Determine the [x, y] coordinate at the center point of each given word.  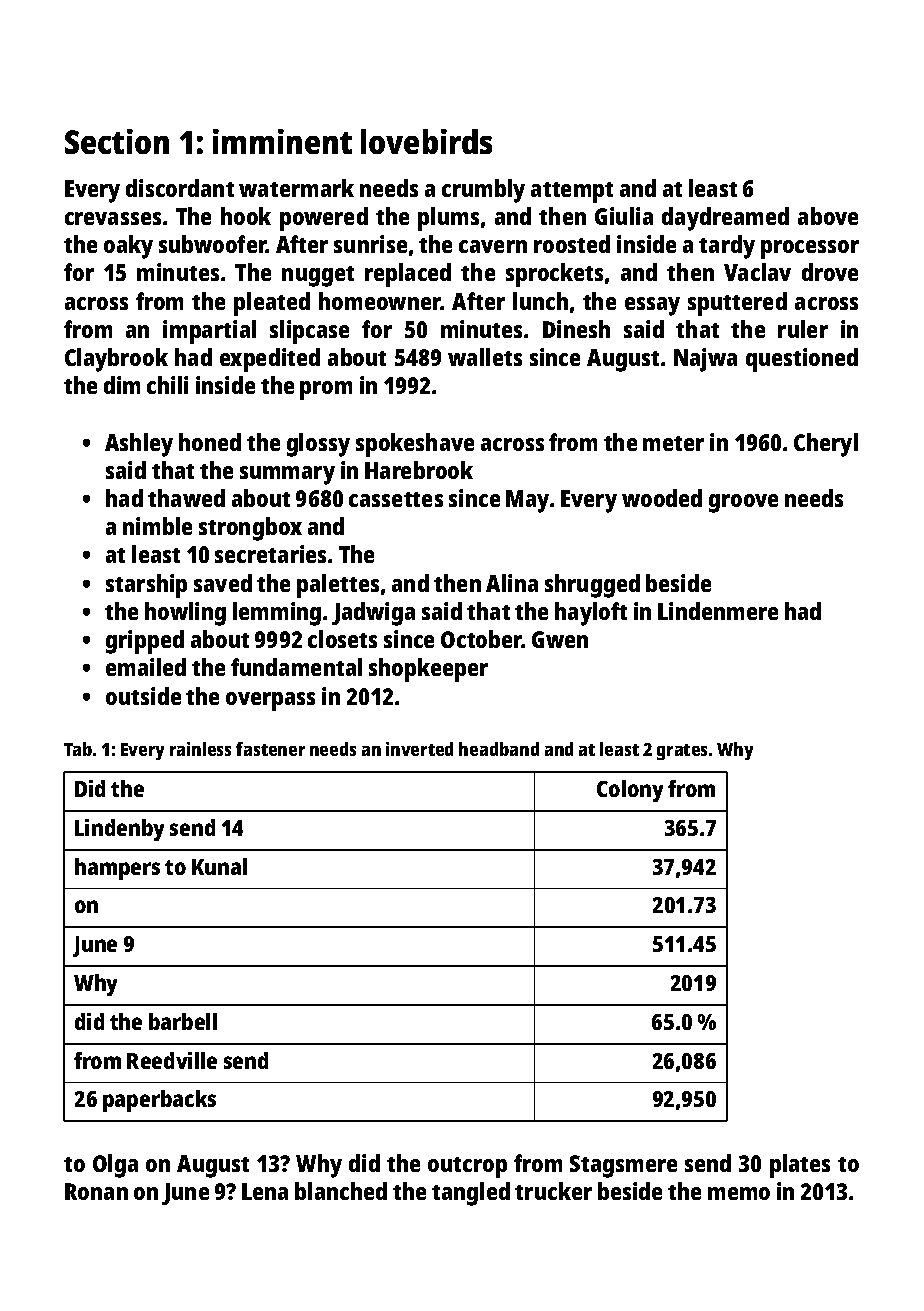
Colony [630, 791]
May [527, 501]
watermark [296, 188]
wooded [662, 498]
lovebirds [426, 141]
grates [682, 752]
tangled [471, 1194]
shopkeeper [428, 670]
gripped [145, 642]
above [828, 216]
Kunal [219, 866]
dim [122, 385]
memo [739, 1193]
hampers [117, 869]
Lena [265, 1191]
